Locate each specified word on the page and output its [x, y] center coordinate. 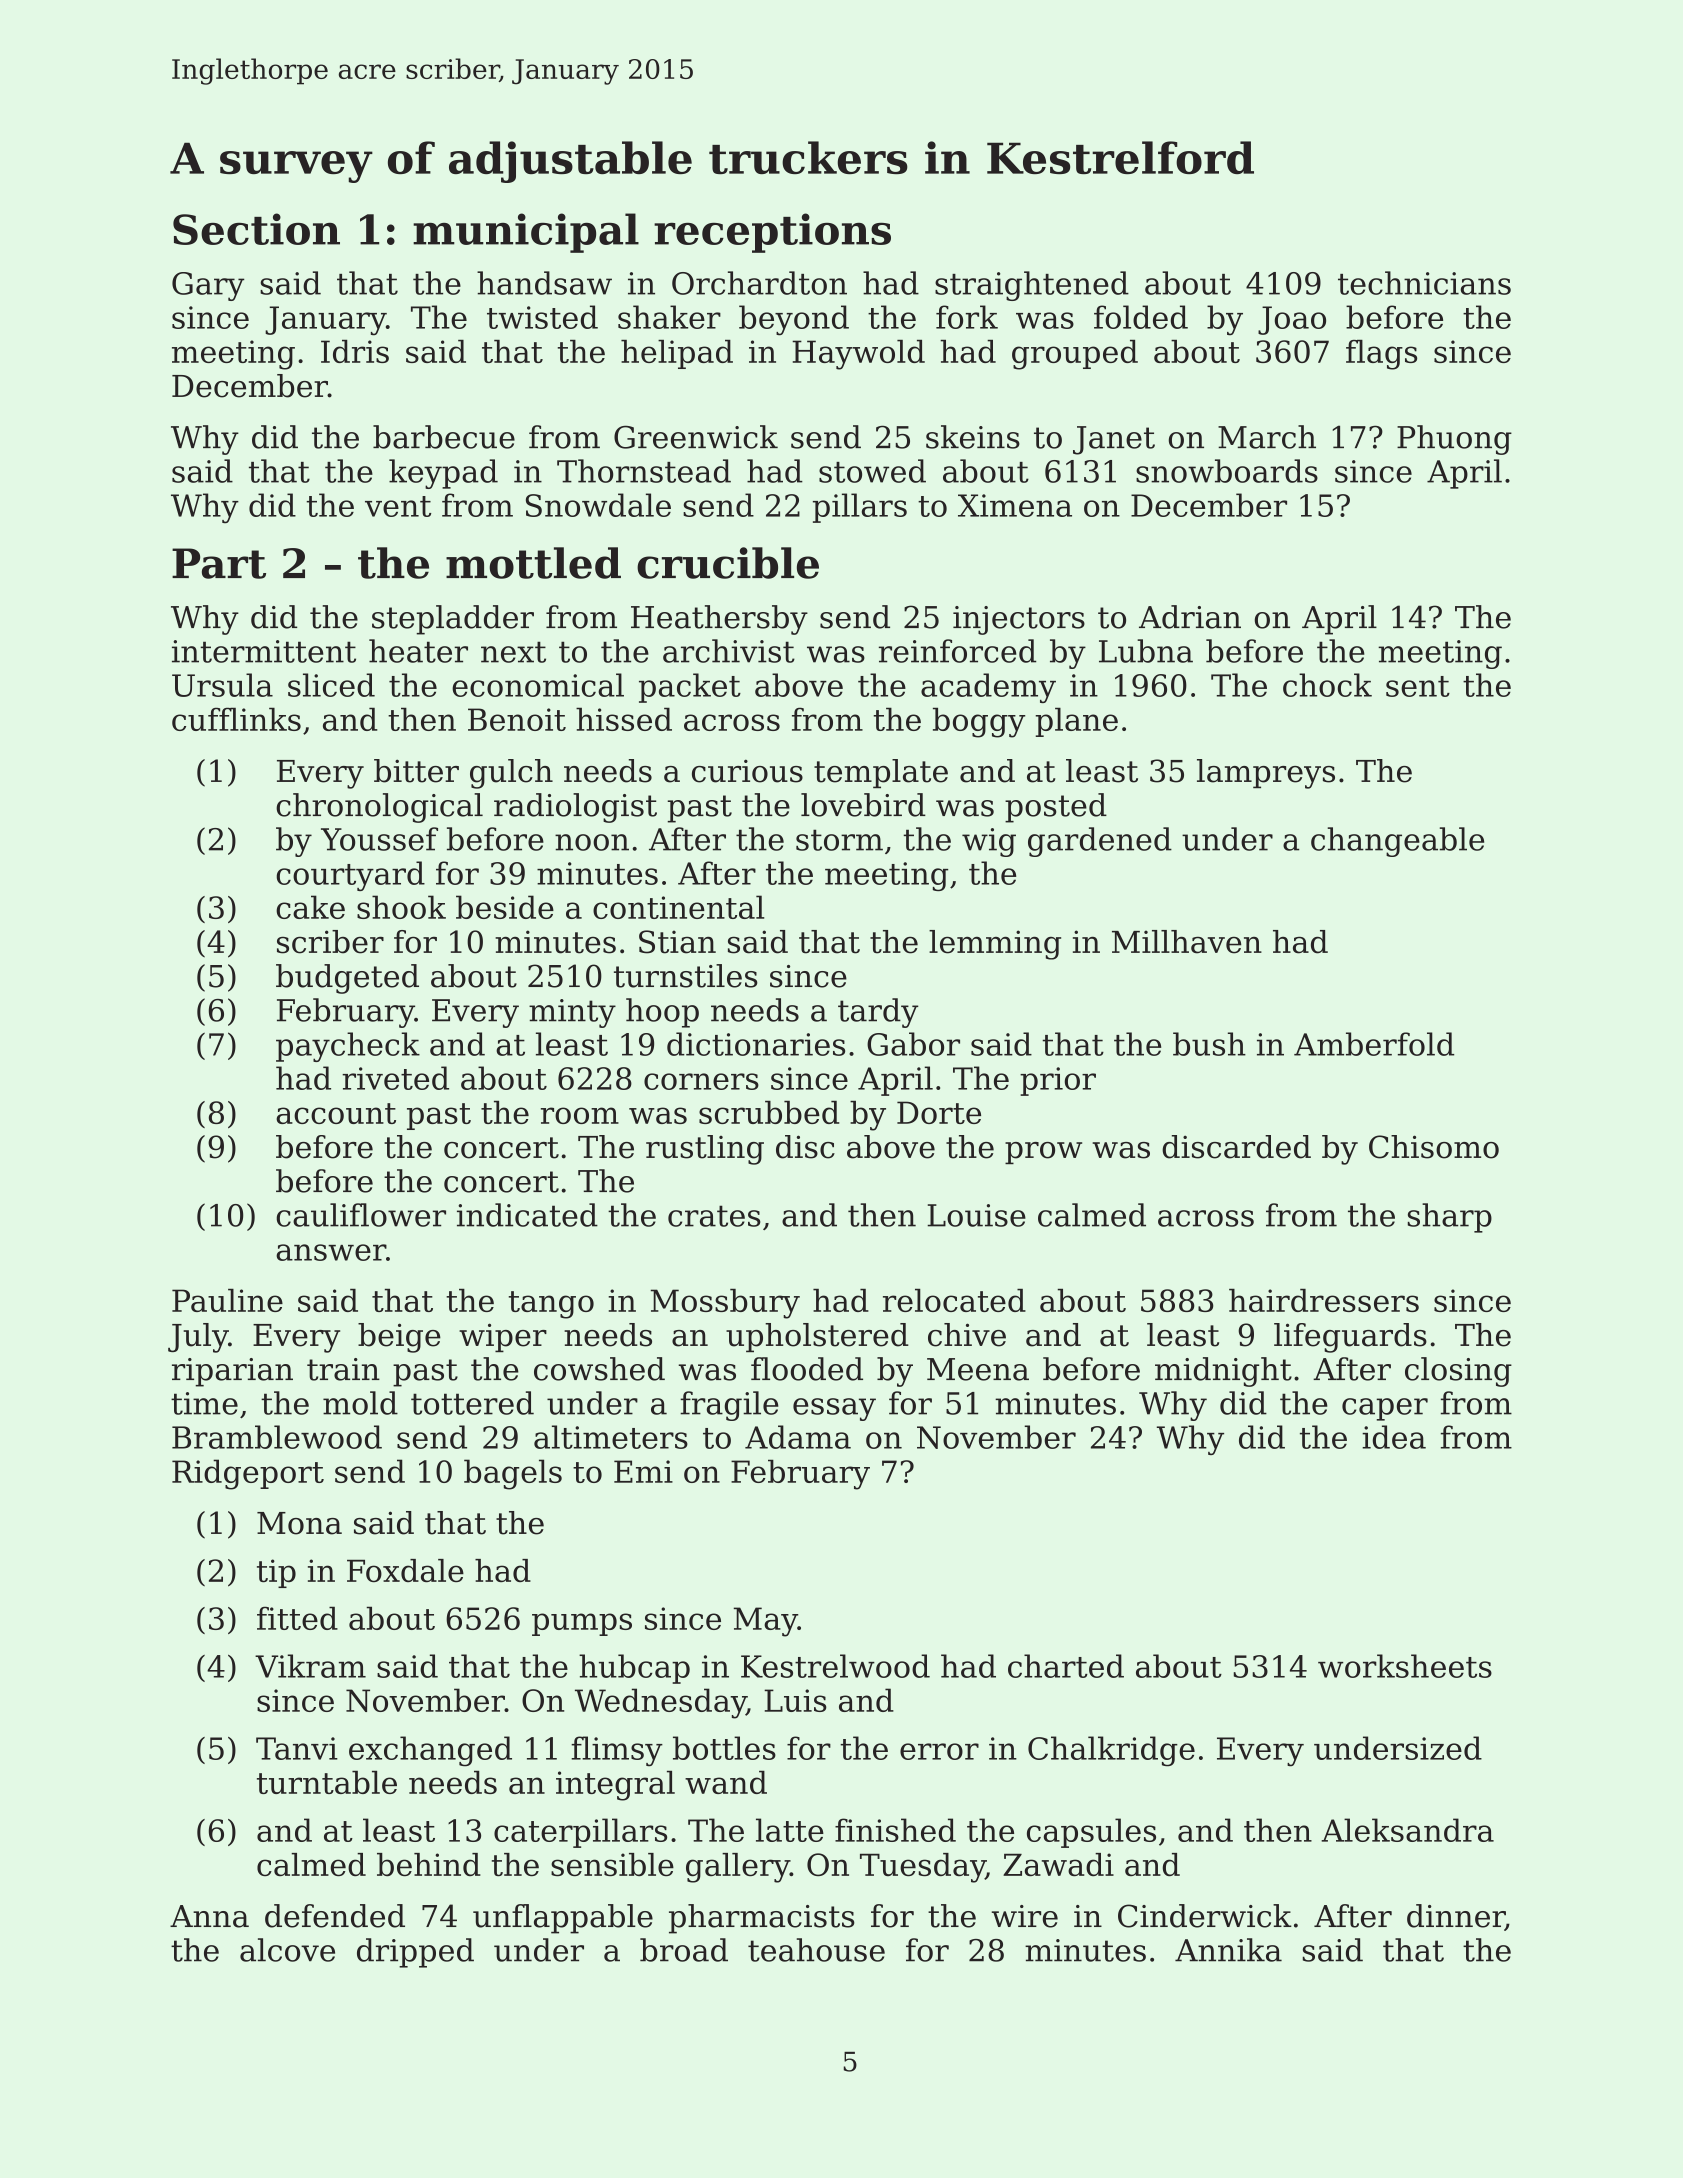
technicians [1424, 283]
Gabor [913, 1044]
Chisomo [1434, 1147]
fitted [297, 1618]
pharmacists [762, 1919]
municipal [526, 233]
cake [310, 907]
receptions [772, 233]
